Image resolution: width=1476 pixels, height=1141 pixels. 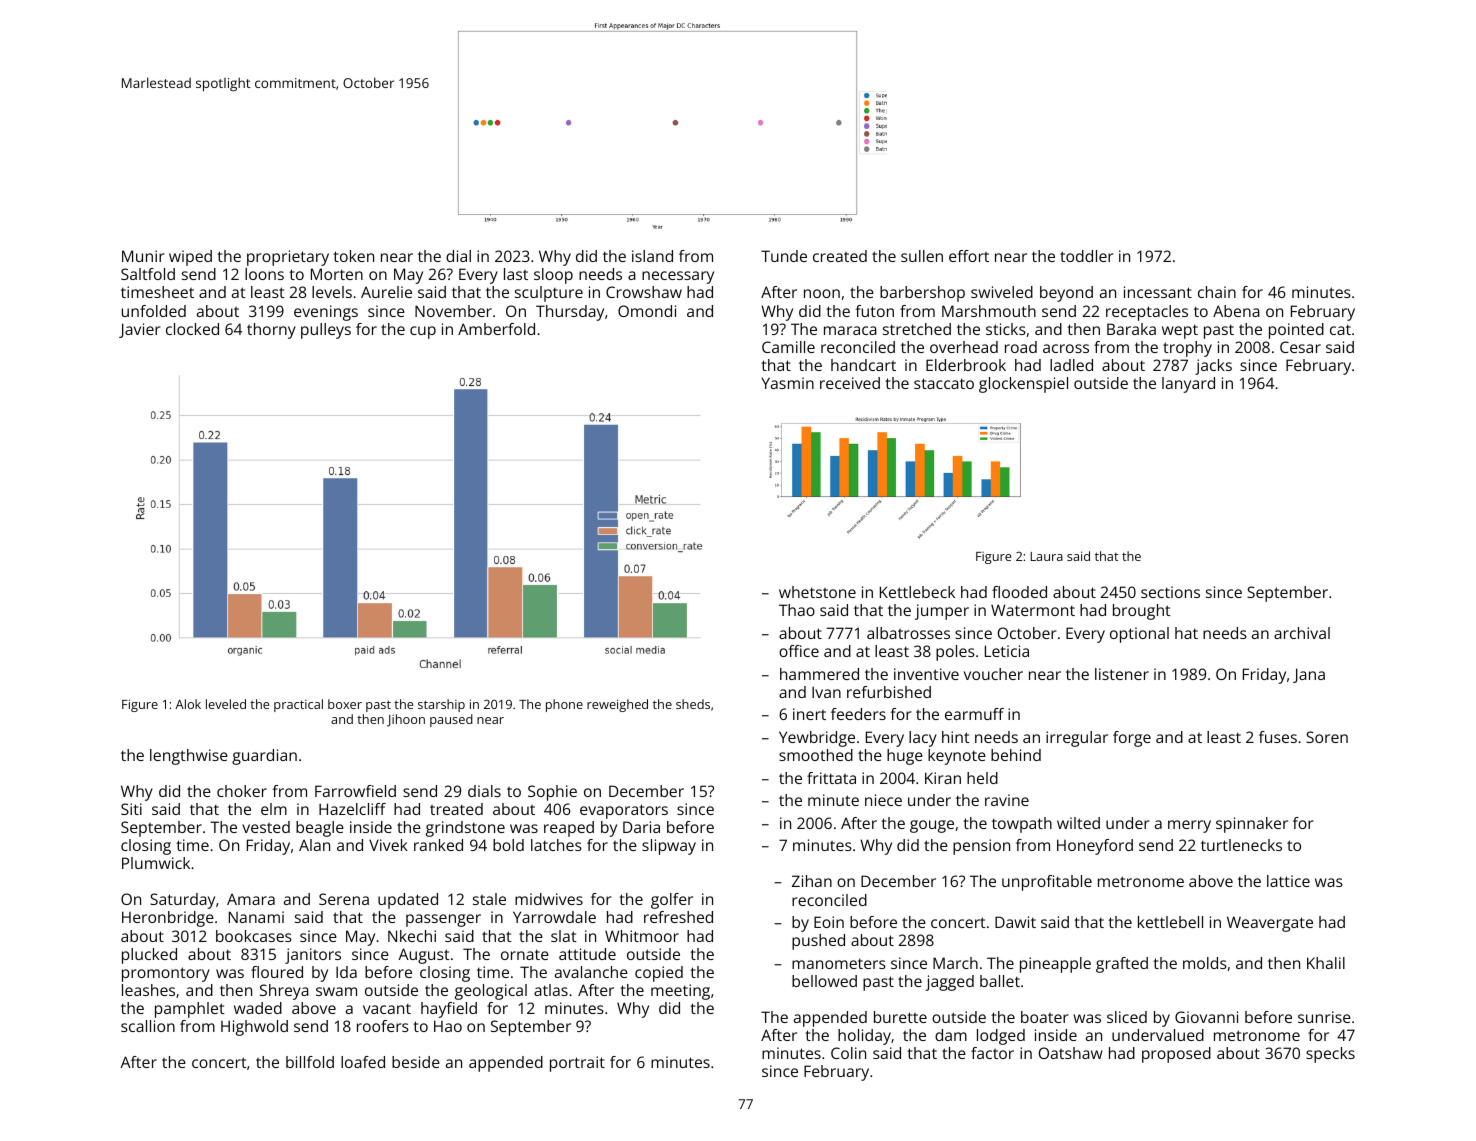 What do you see at coordinates (168, 919) in the image?
I see `Heronbridge` at bounding box center [168, 919].
